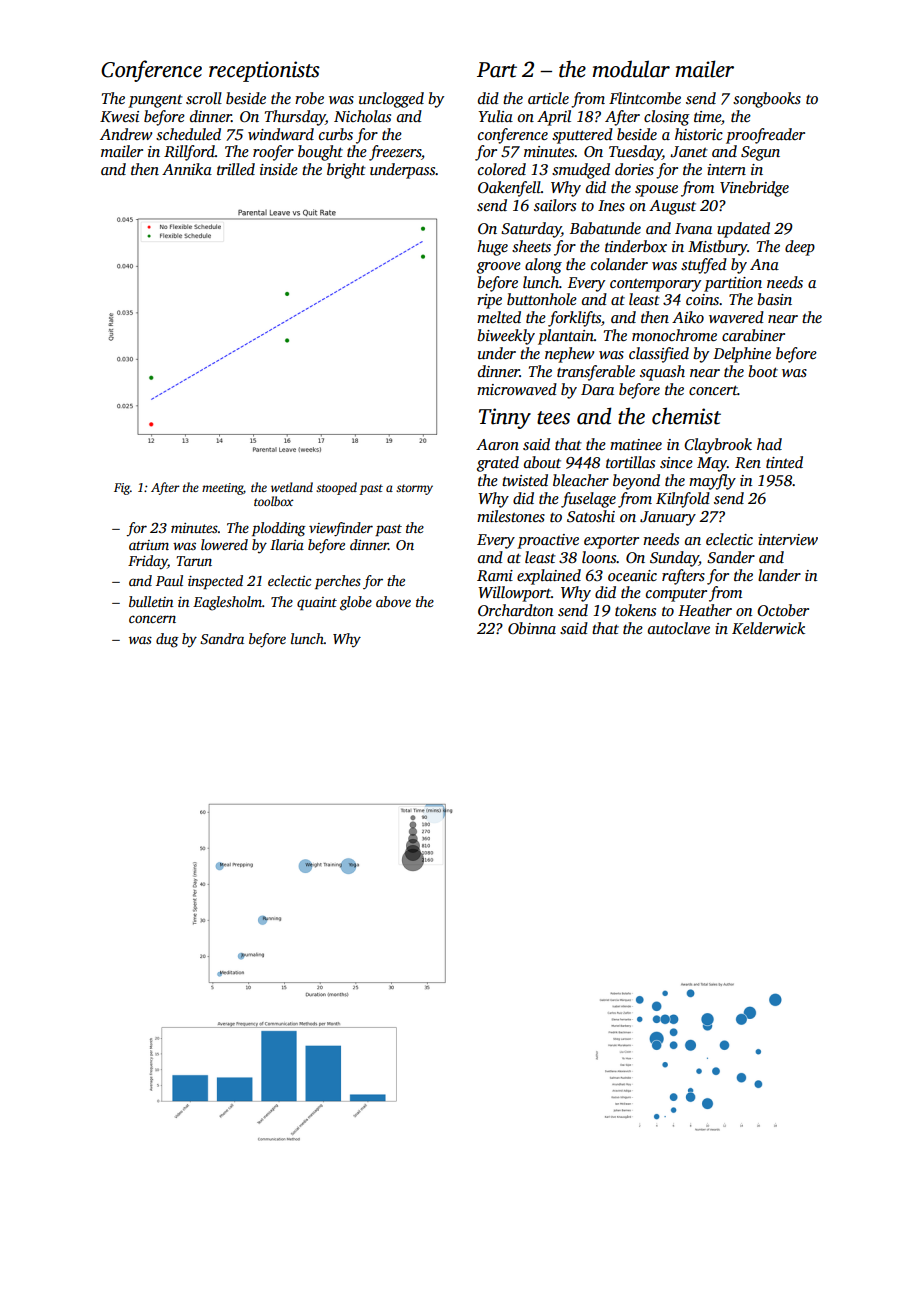  I want to click on dug, so click(167, 640).
